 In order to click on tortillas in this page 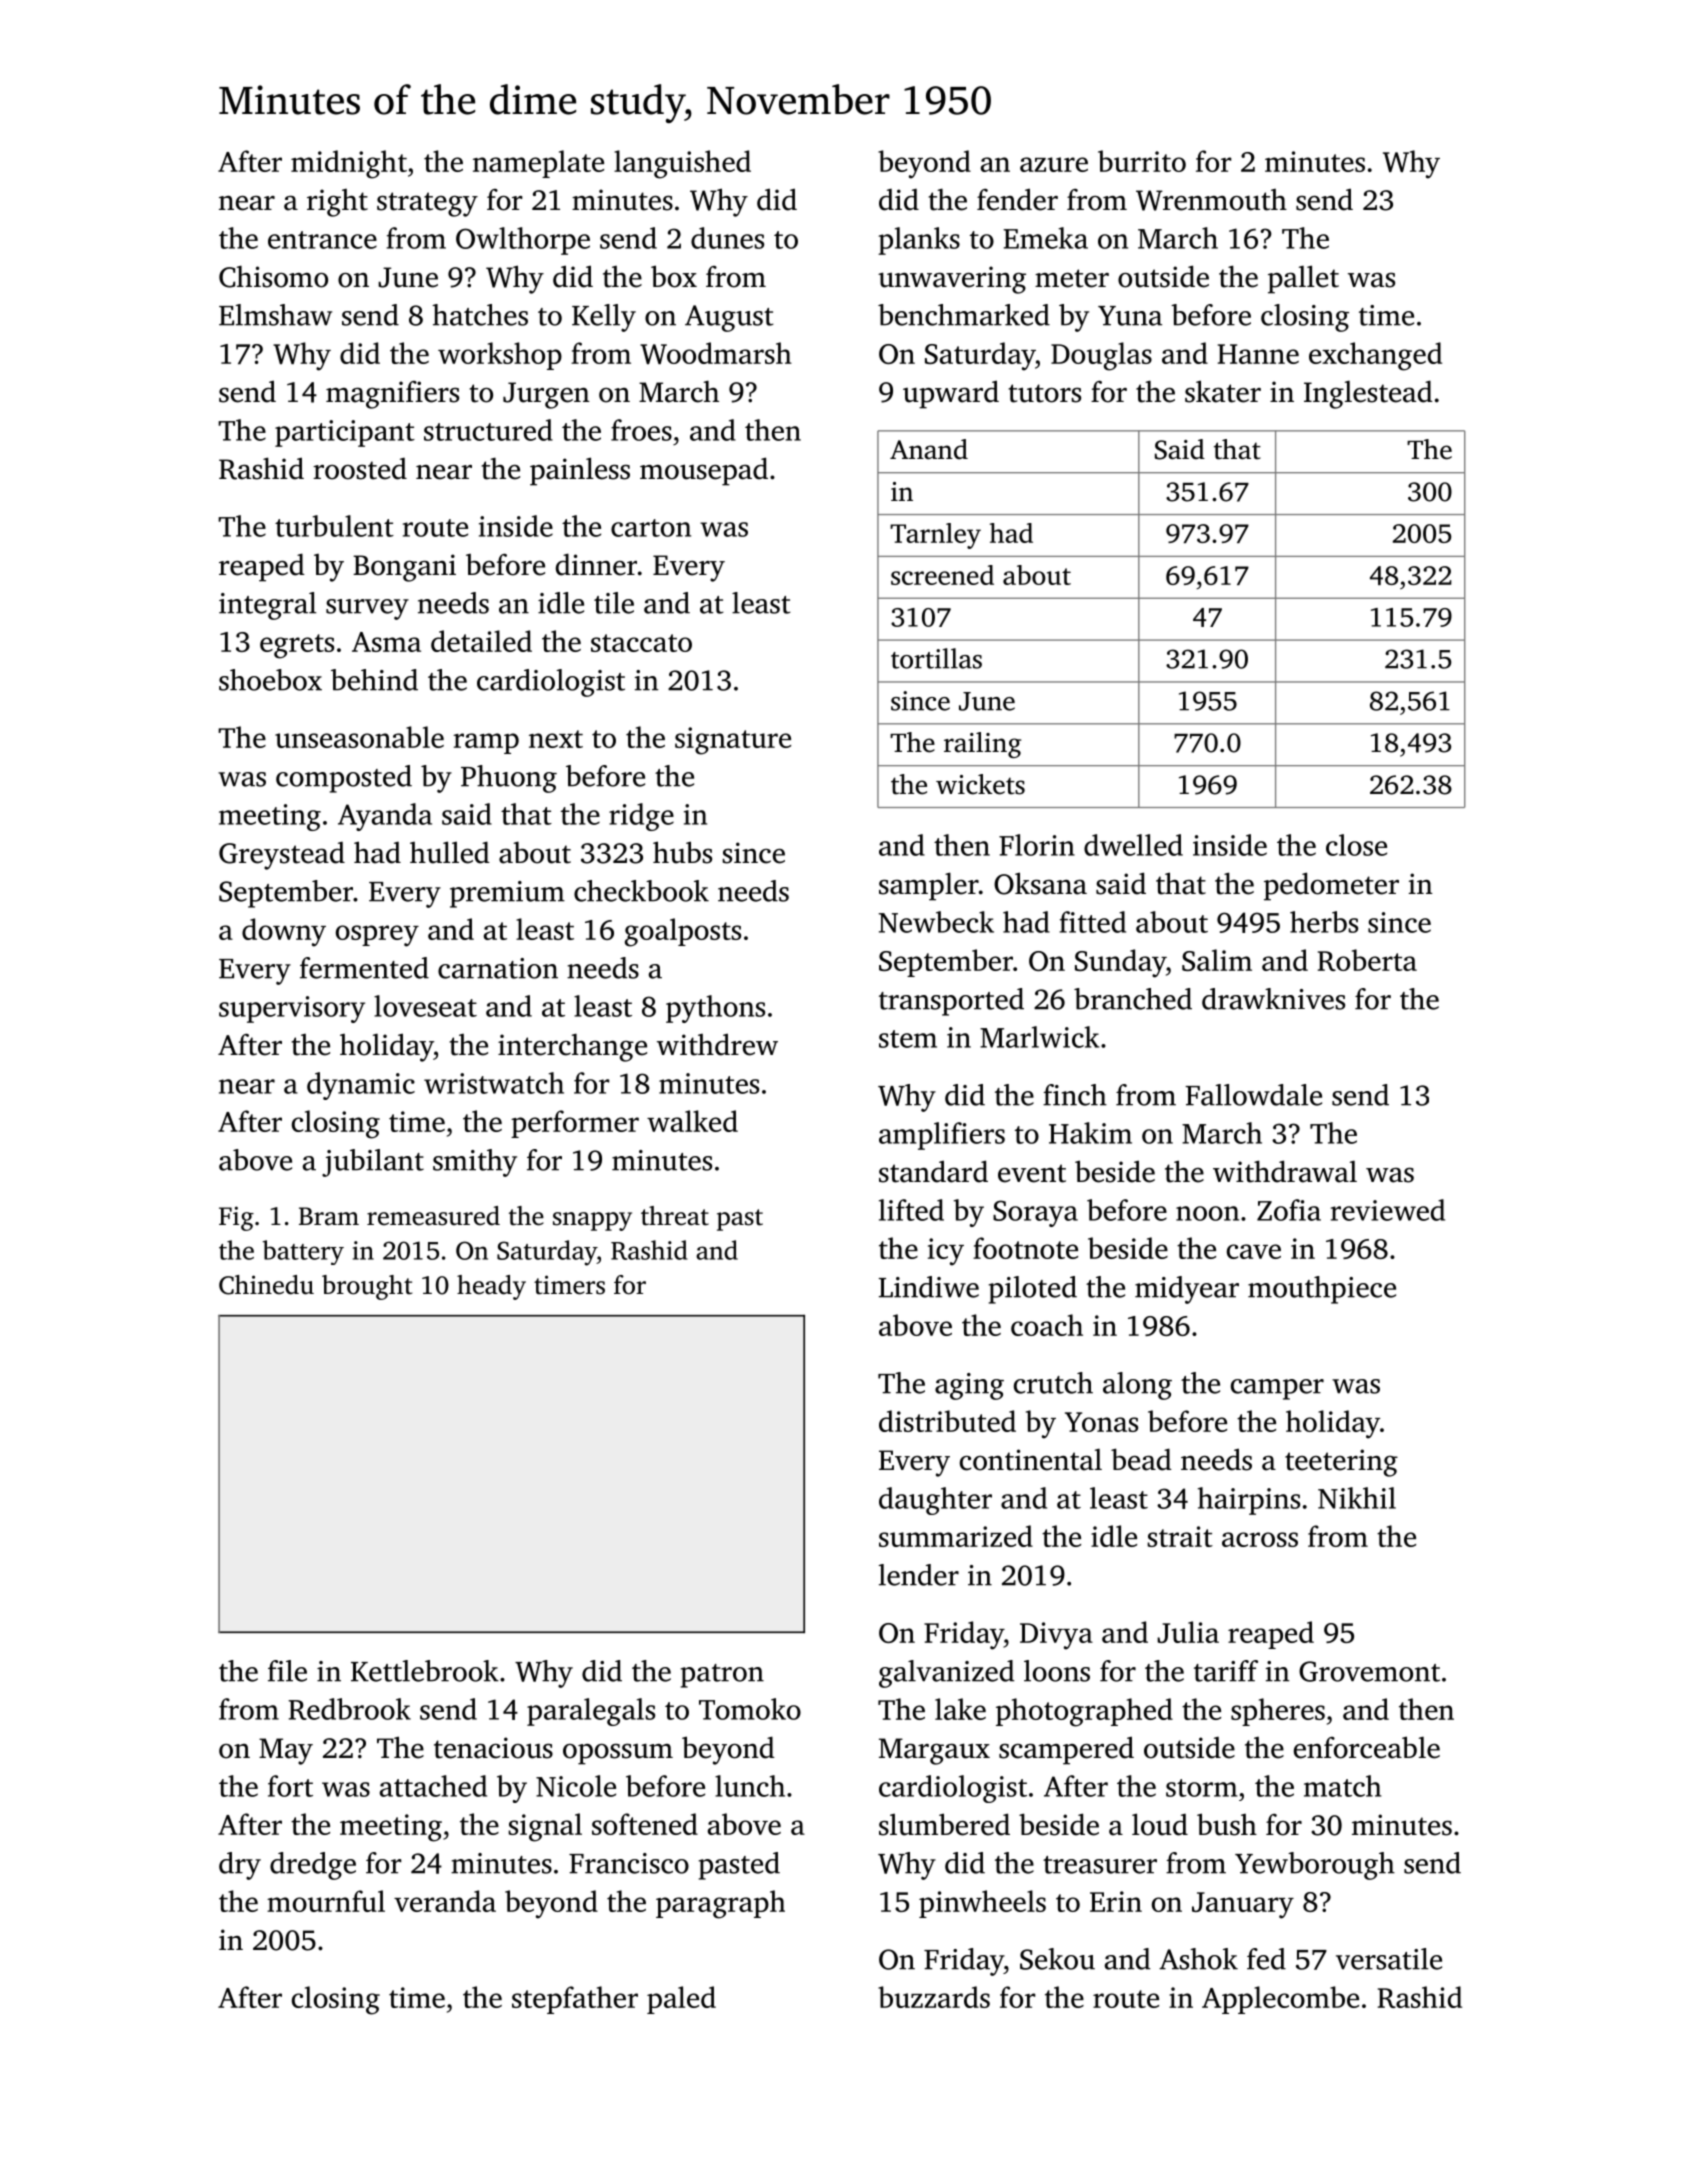, I will do `click(936, 658)`.
